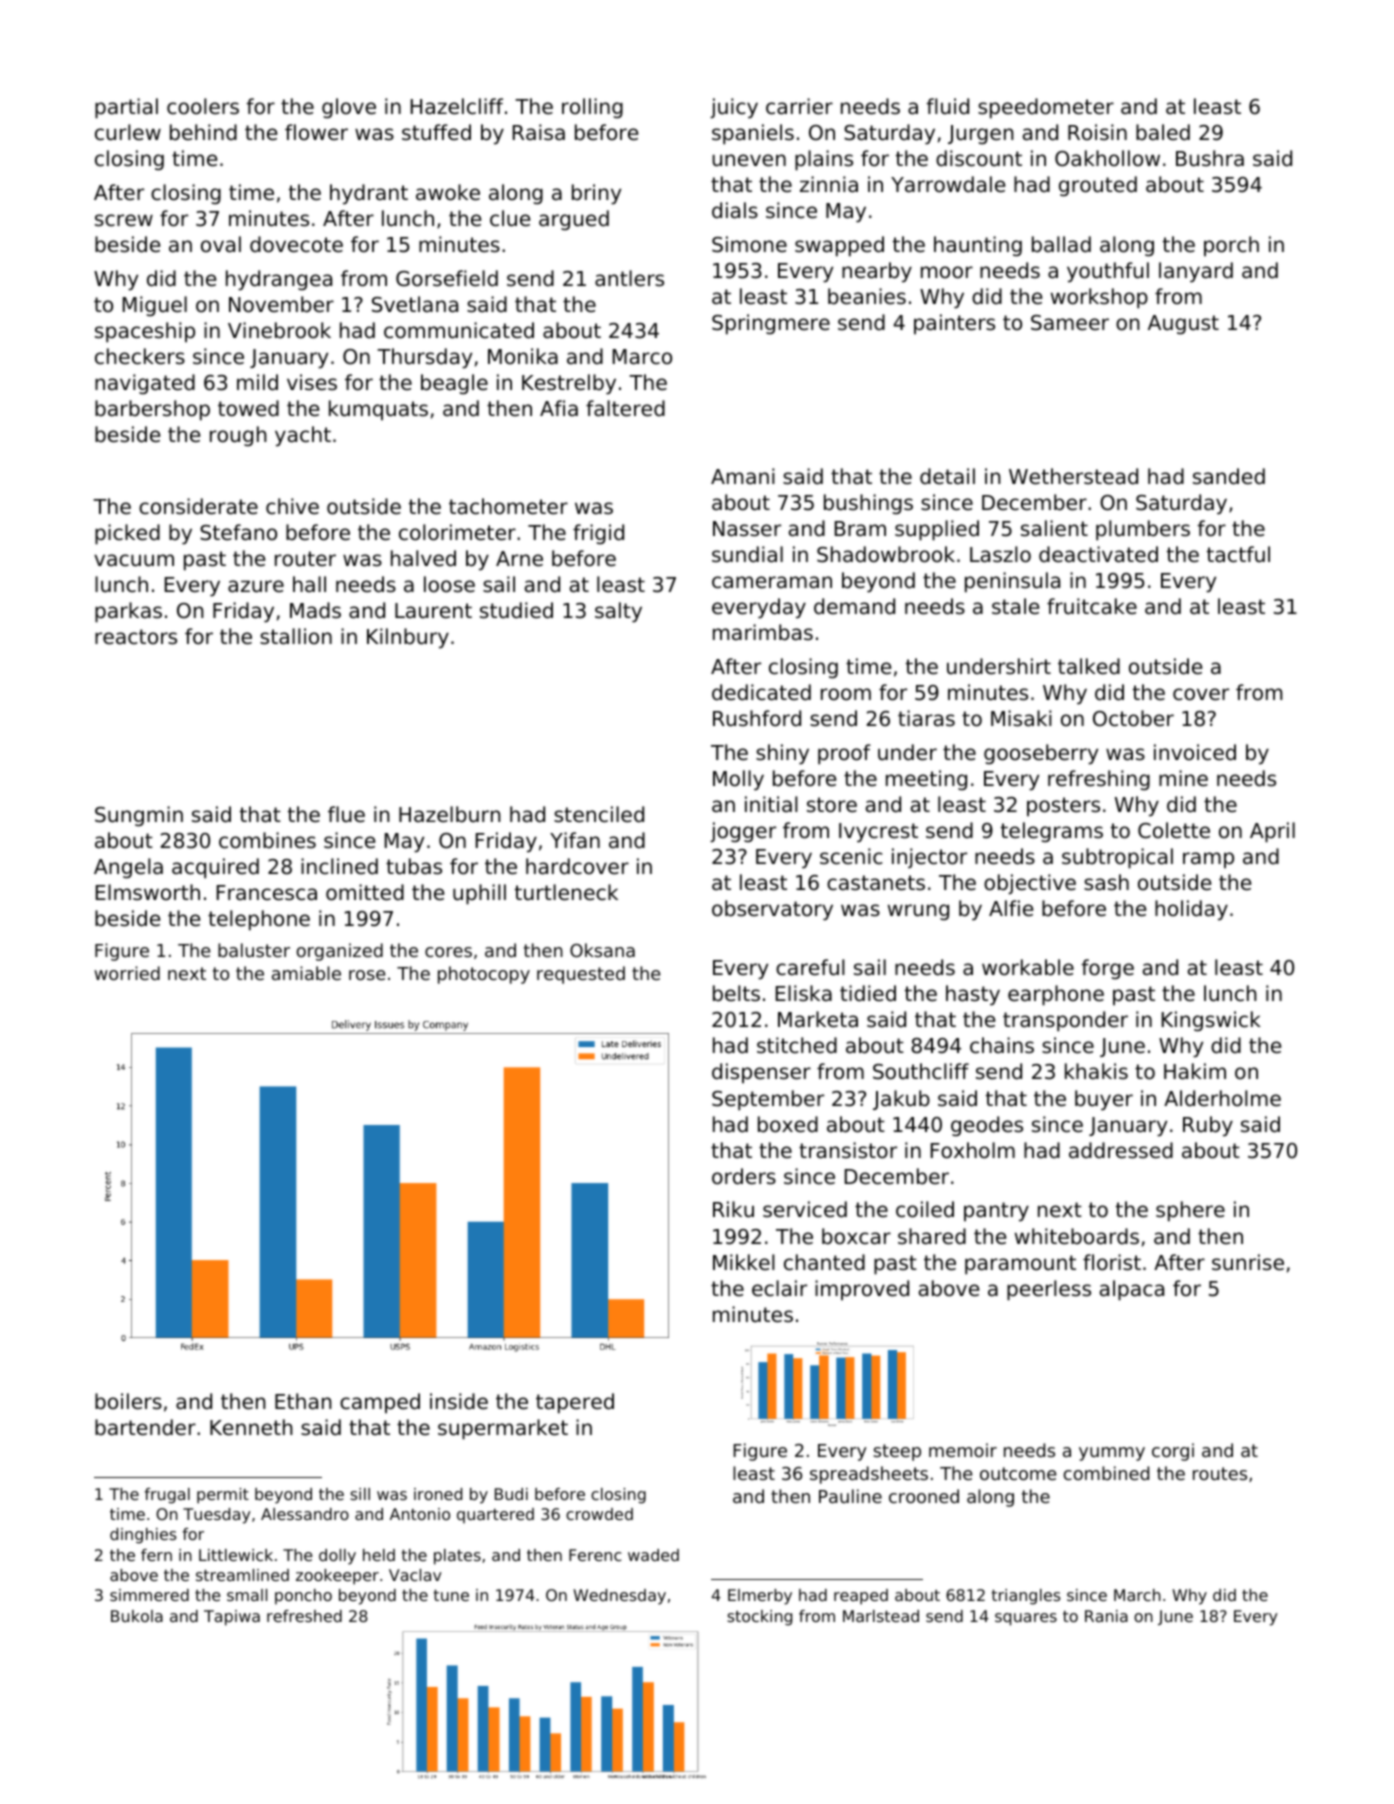 The image size is (1394, 1804). Describe the element at coordinates (1211, 1021) in the screenshot. I see `Kingswick` at that location.
